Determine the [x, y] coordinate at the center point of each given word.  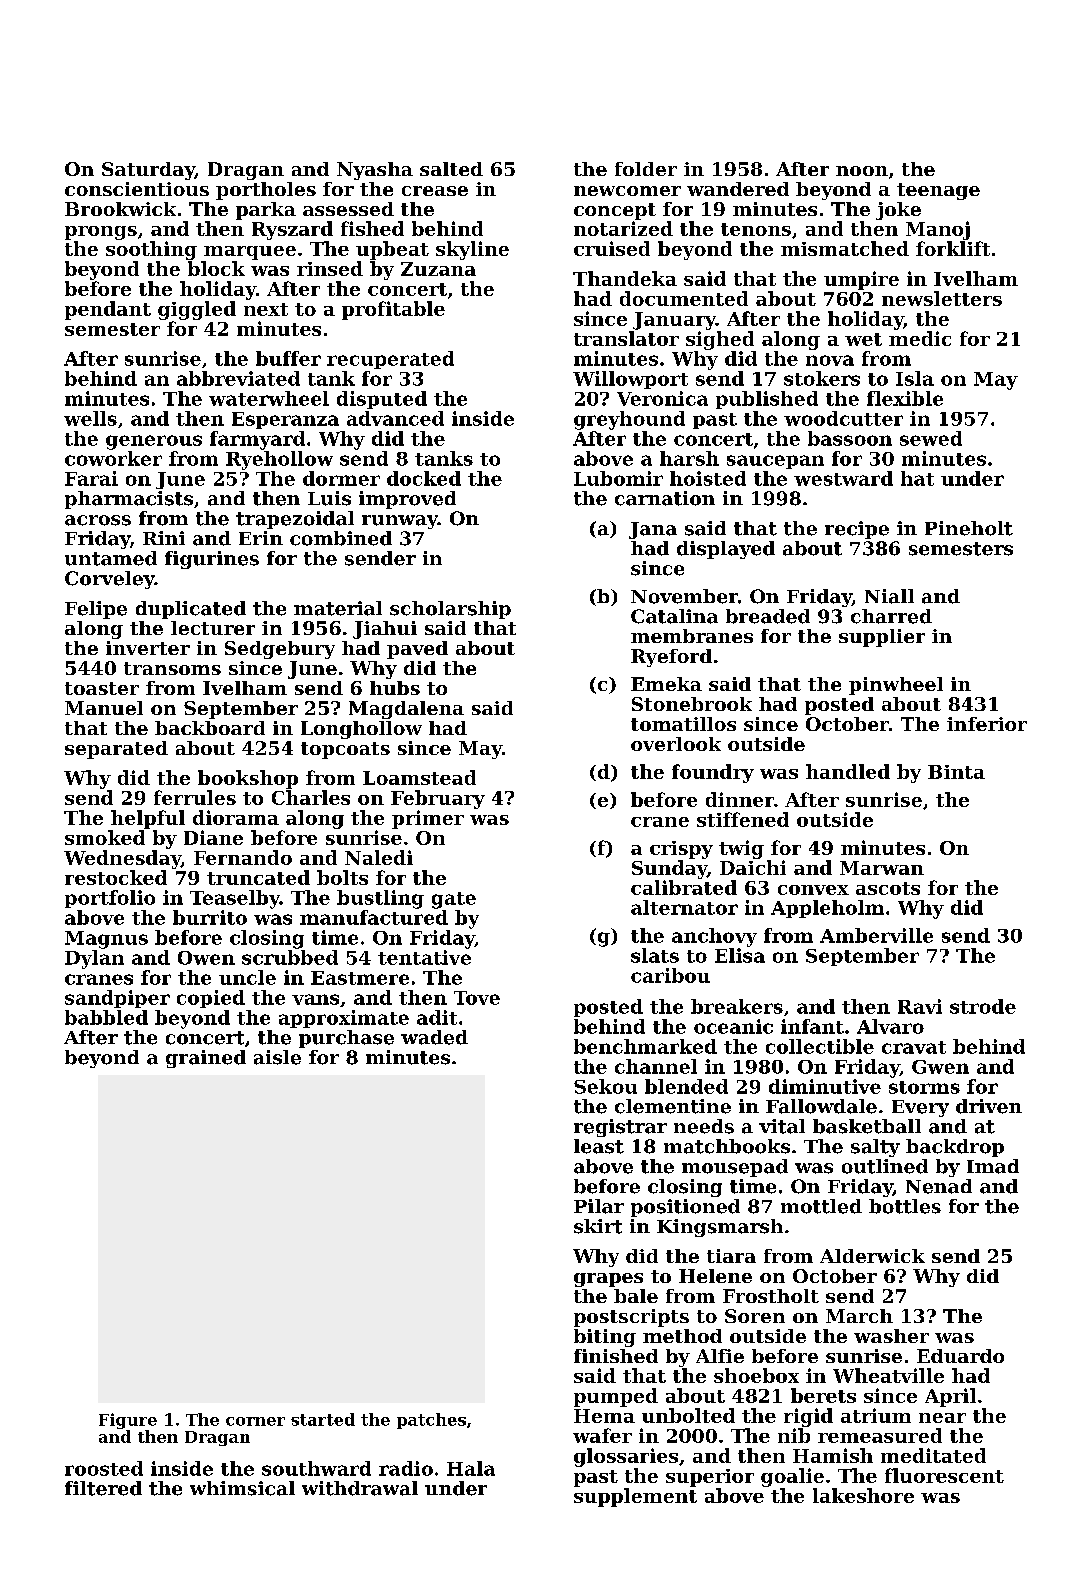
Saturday [148, 171]
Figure [128, 1421]
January [674, 321]
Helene [715, 1276]
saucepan [775, 462]
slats [655, 955]
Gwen [940, 1067]
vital [782, 1126]
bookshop [248, 779]
